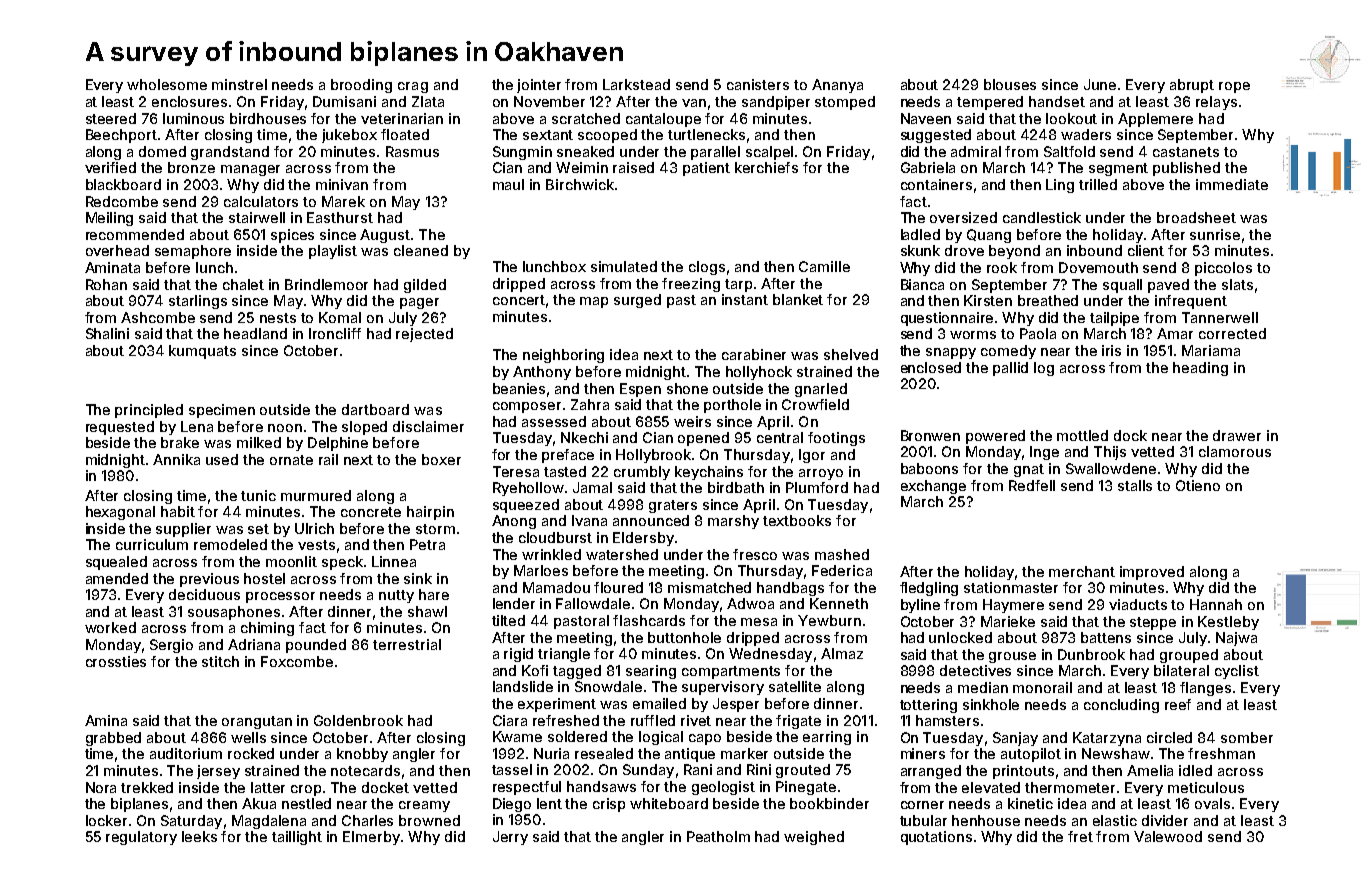  Describe the element at coordinates (1205, 689) in the image. I see `flanges` at that location.
